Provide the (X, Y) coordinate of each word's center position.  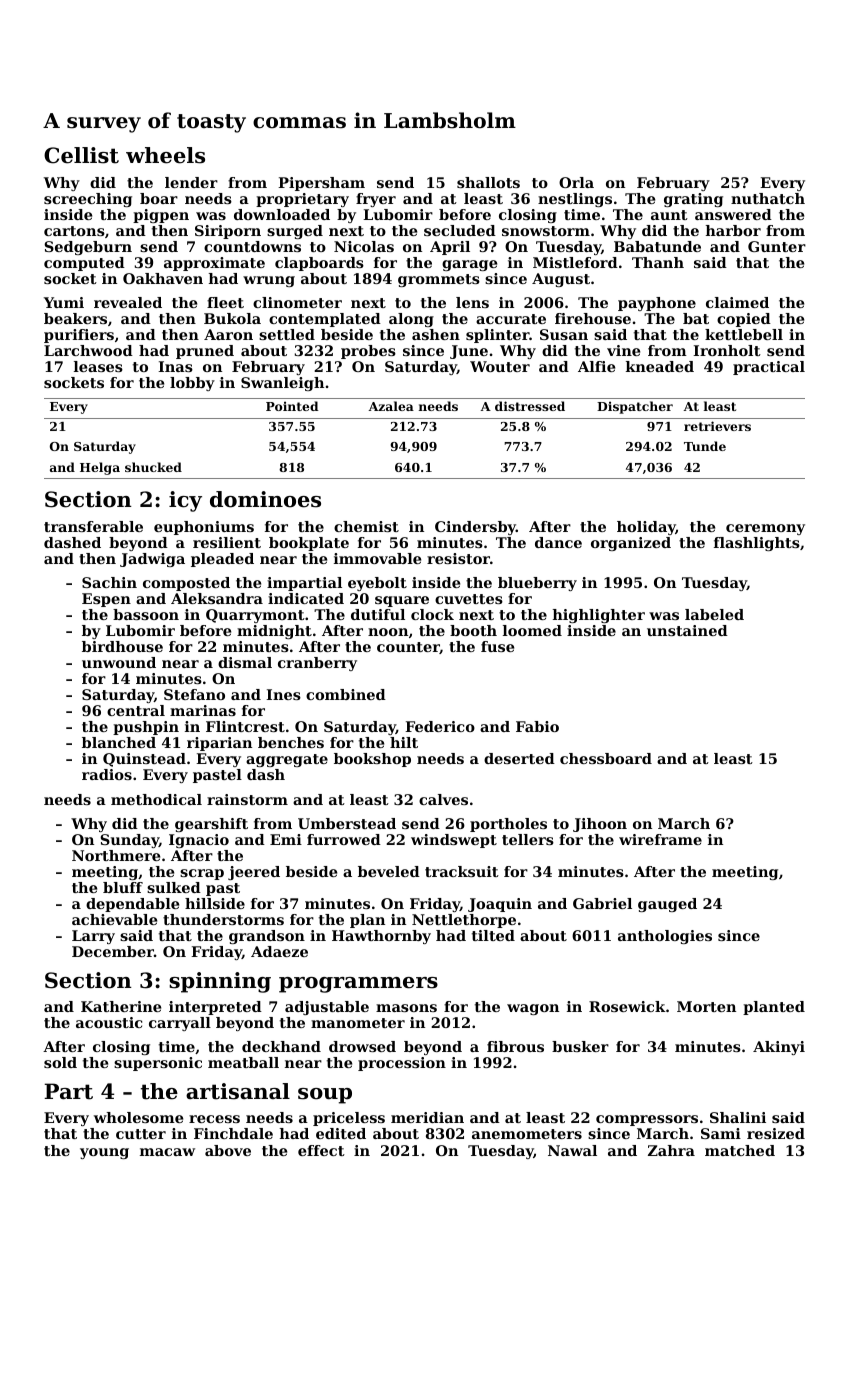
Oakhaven (163, 278)
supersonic (158, 1064)
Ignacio (199, 841)
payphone (657, 304)
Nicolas (364, 246)
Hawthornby (381, 937)
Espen (106, 600)
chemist (366, 526)
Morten (706, 1006)
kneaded (660, 366)
